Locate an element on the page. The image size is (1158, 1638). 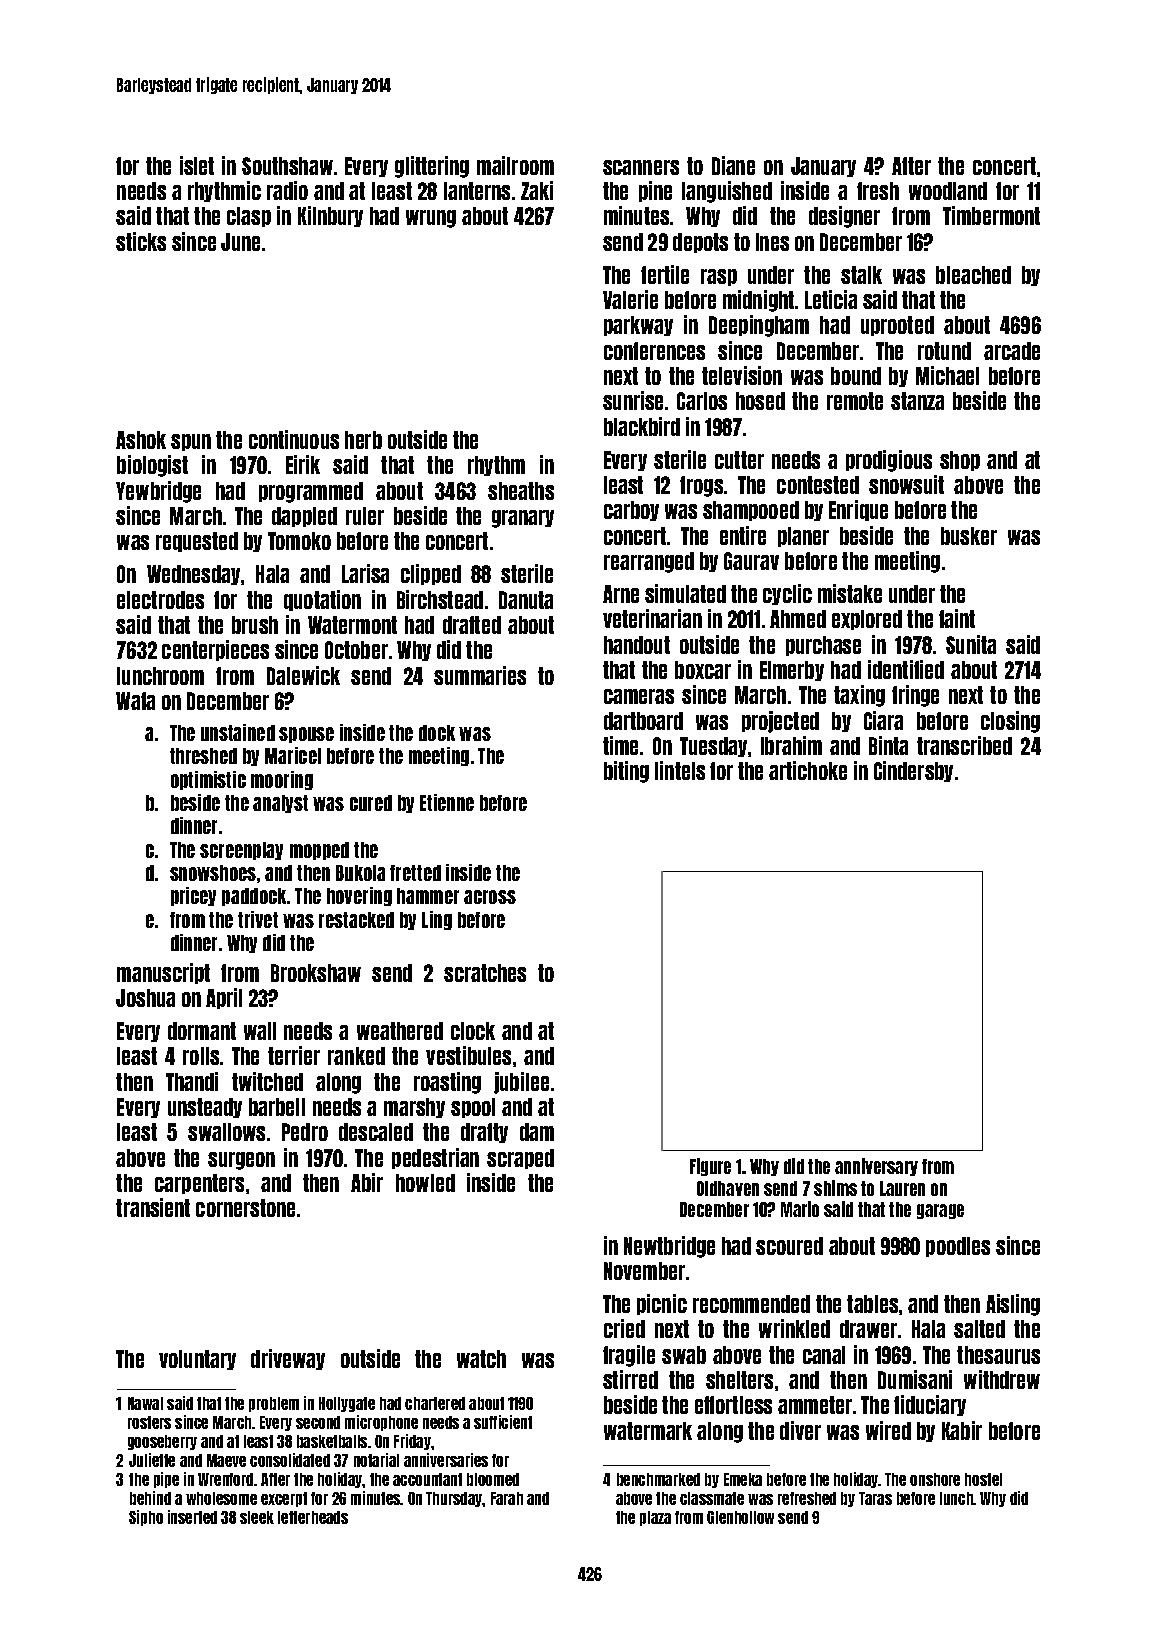
plaza is located at coordinates (655, 1518).
